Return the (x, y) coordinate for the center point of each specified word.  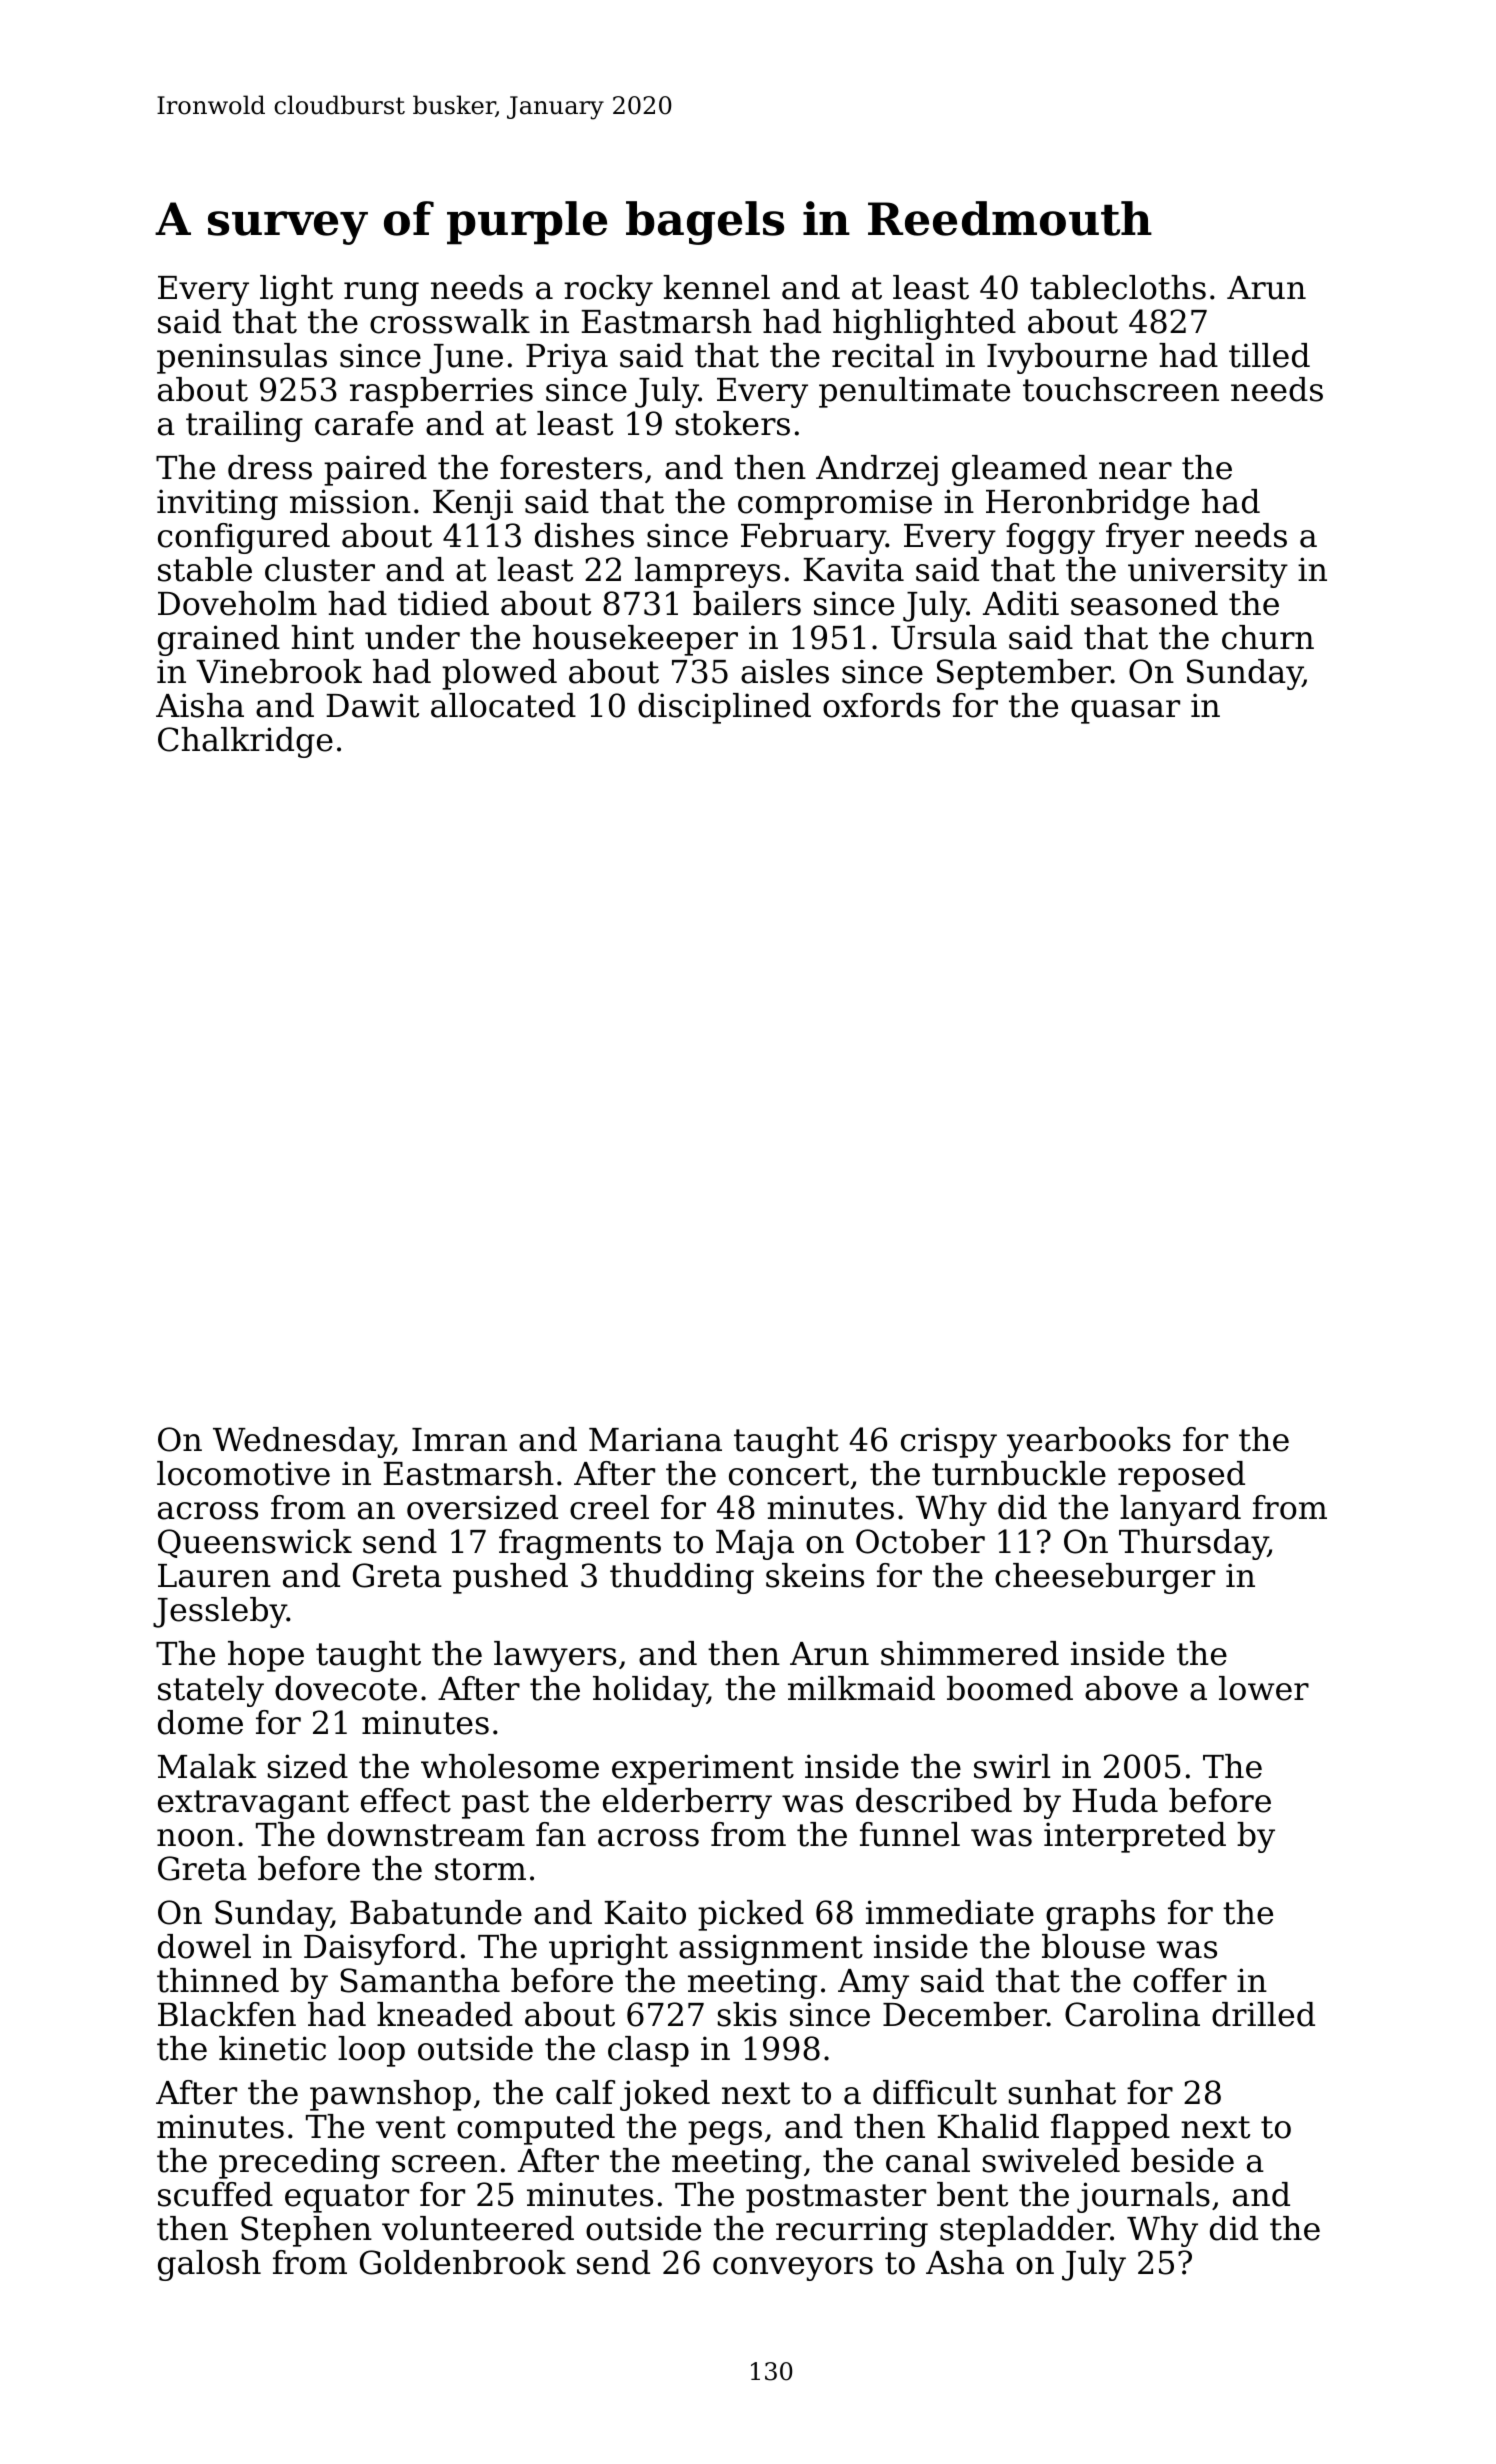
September (1024, 674)
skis (747, 2014)
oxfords (881, 705)
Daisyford (380, 1949)
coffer (1180, 1980)
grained (219, 640)
